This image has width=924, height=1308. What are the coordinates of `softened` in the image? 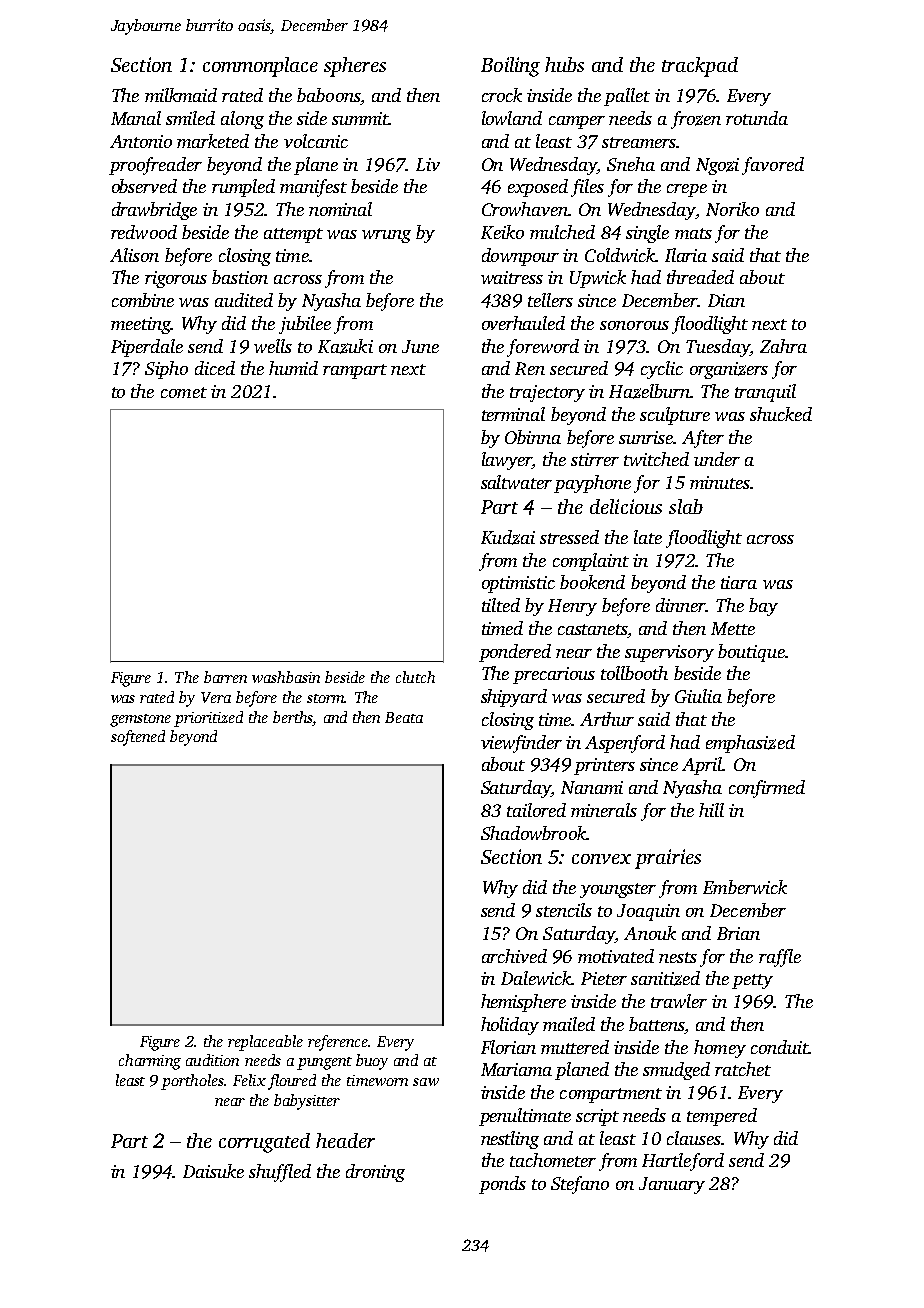 It's located at (138, 738).
